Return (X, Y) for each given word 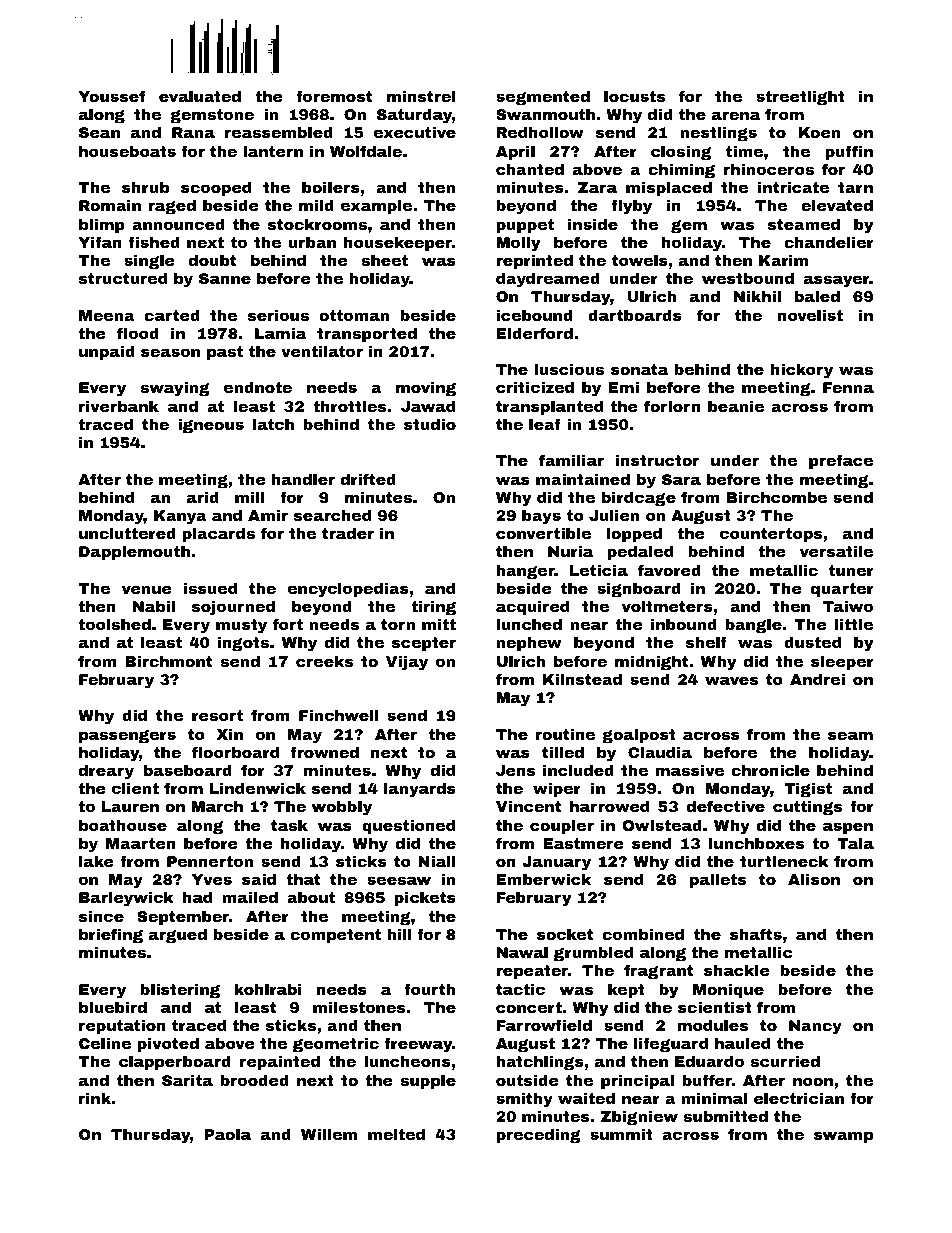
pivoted (168, 1044)
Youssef (111, 96)
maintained (583, 479)
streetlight (800, 98)
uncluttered (127, 533)
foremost (334, 96)
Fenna (848, 387)
